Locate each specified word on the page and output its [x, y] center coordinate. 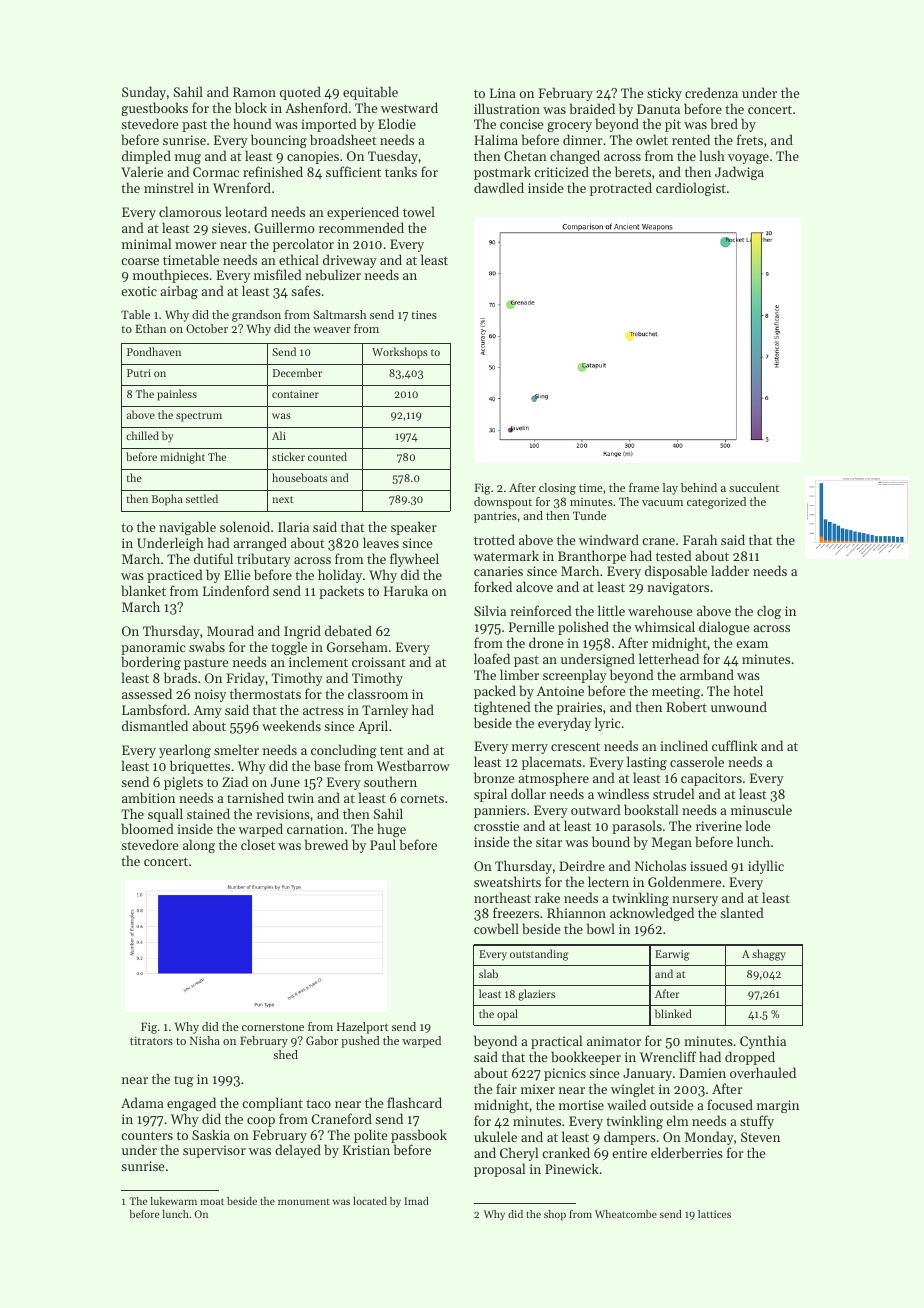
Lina [503, 93]
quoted [300, 93]
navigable [187, 528]
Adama [142, 1102]
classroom [378, 693]
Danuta [658, 109]
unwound [739, 706]
